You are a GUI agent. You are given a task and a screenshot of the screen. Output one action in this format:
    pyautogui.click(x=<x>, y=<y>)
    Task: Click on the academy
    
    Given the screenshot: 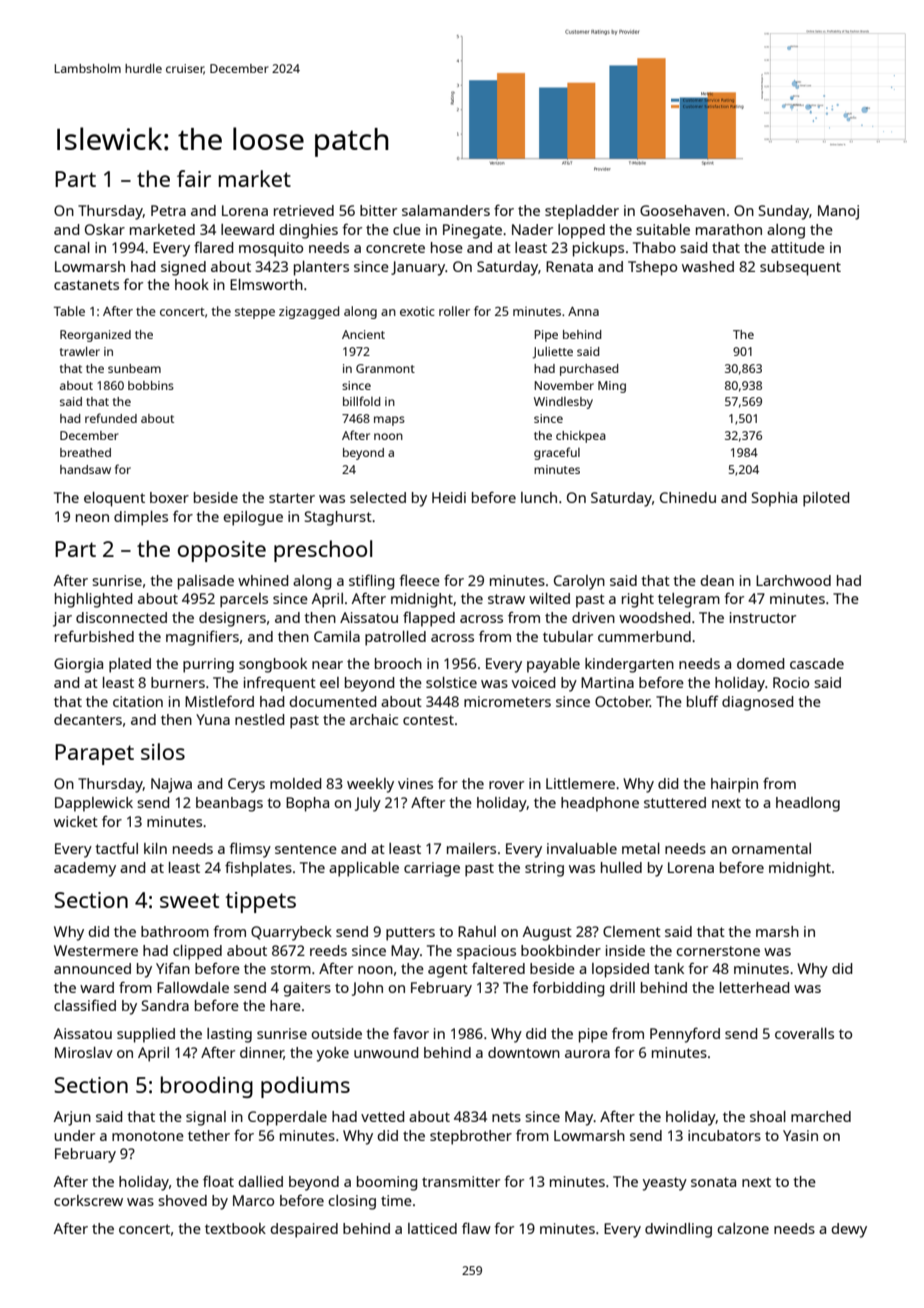 What is the action you would take?
    pyautogui.click(x=85, y=869)
